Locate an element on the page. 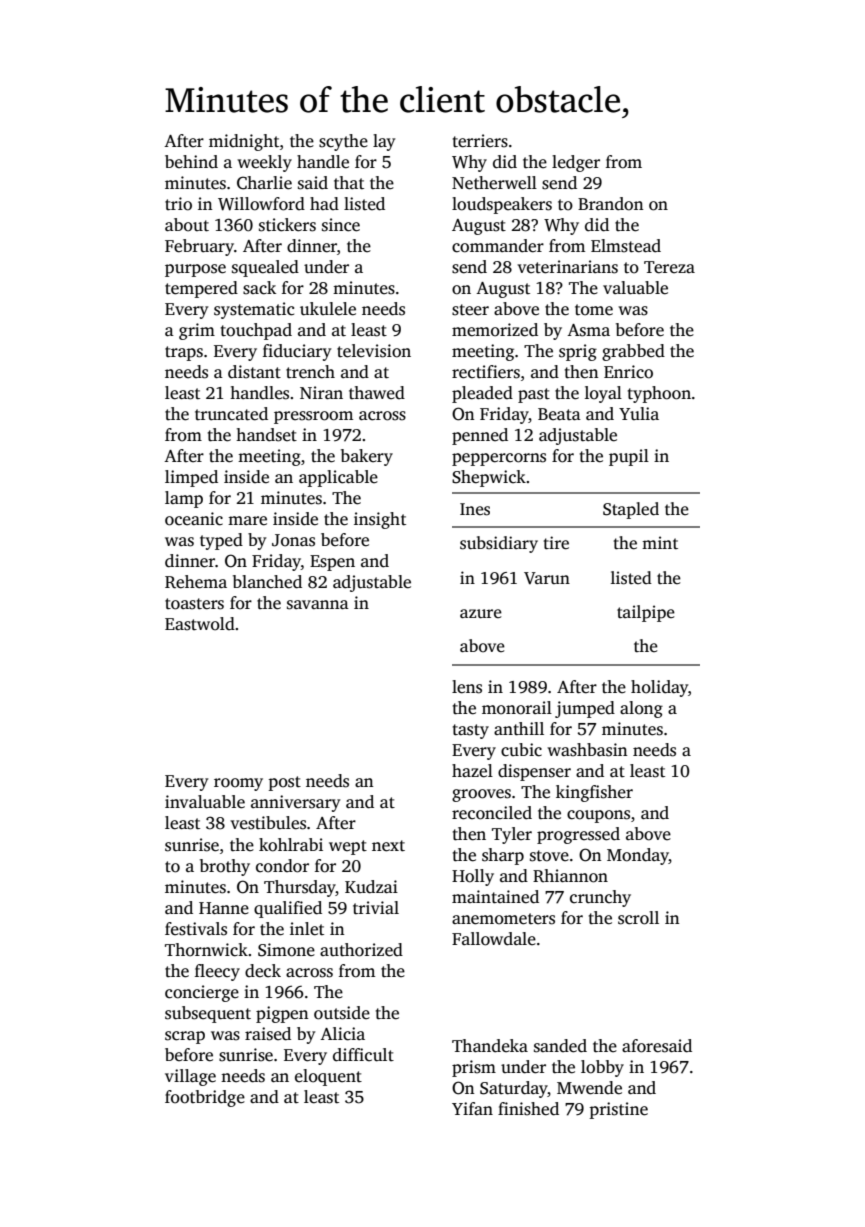 This image has height=1227, width=865. footbridge is located at coordinates (205, 1098).
